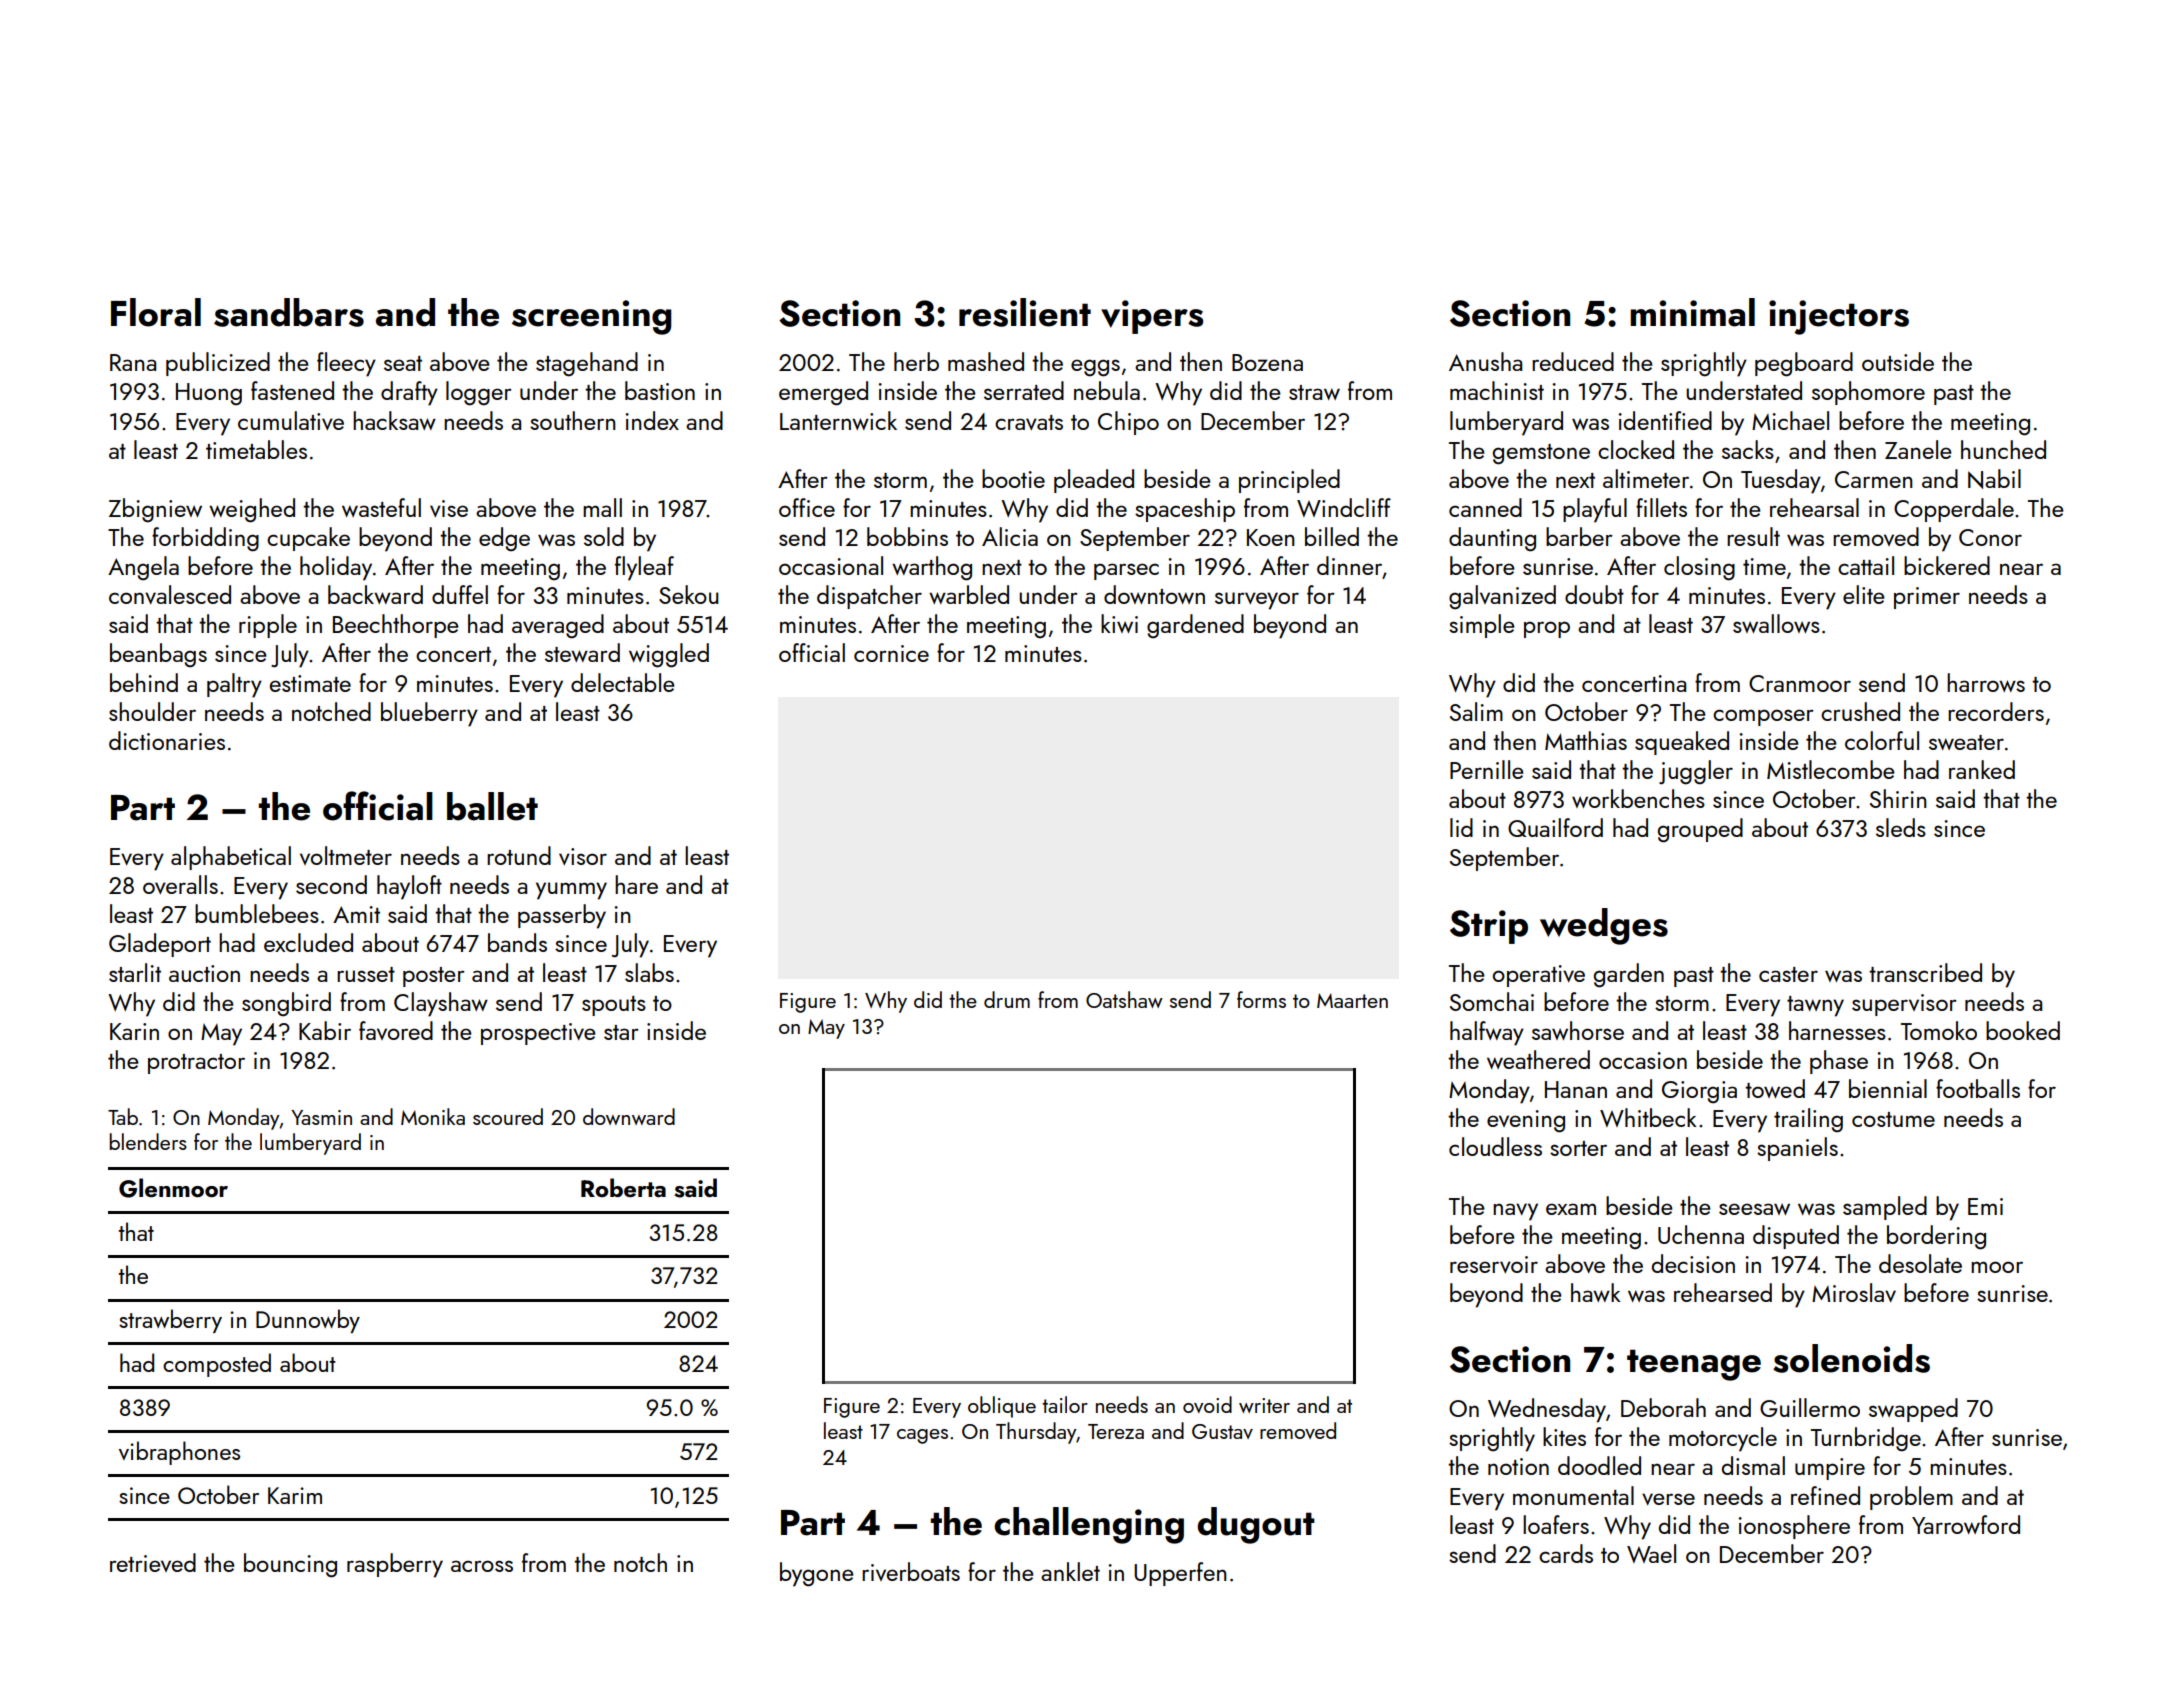  What do you see at coordinates (1487, 769) in the image?
I see `Pernille` at bounding box center [1487, 769].
